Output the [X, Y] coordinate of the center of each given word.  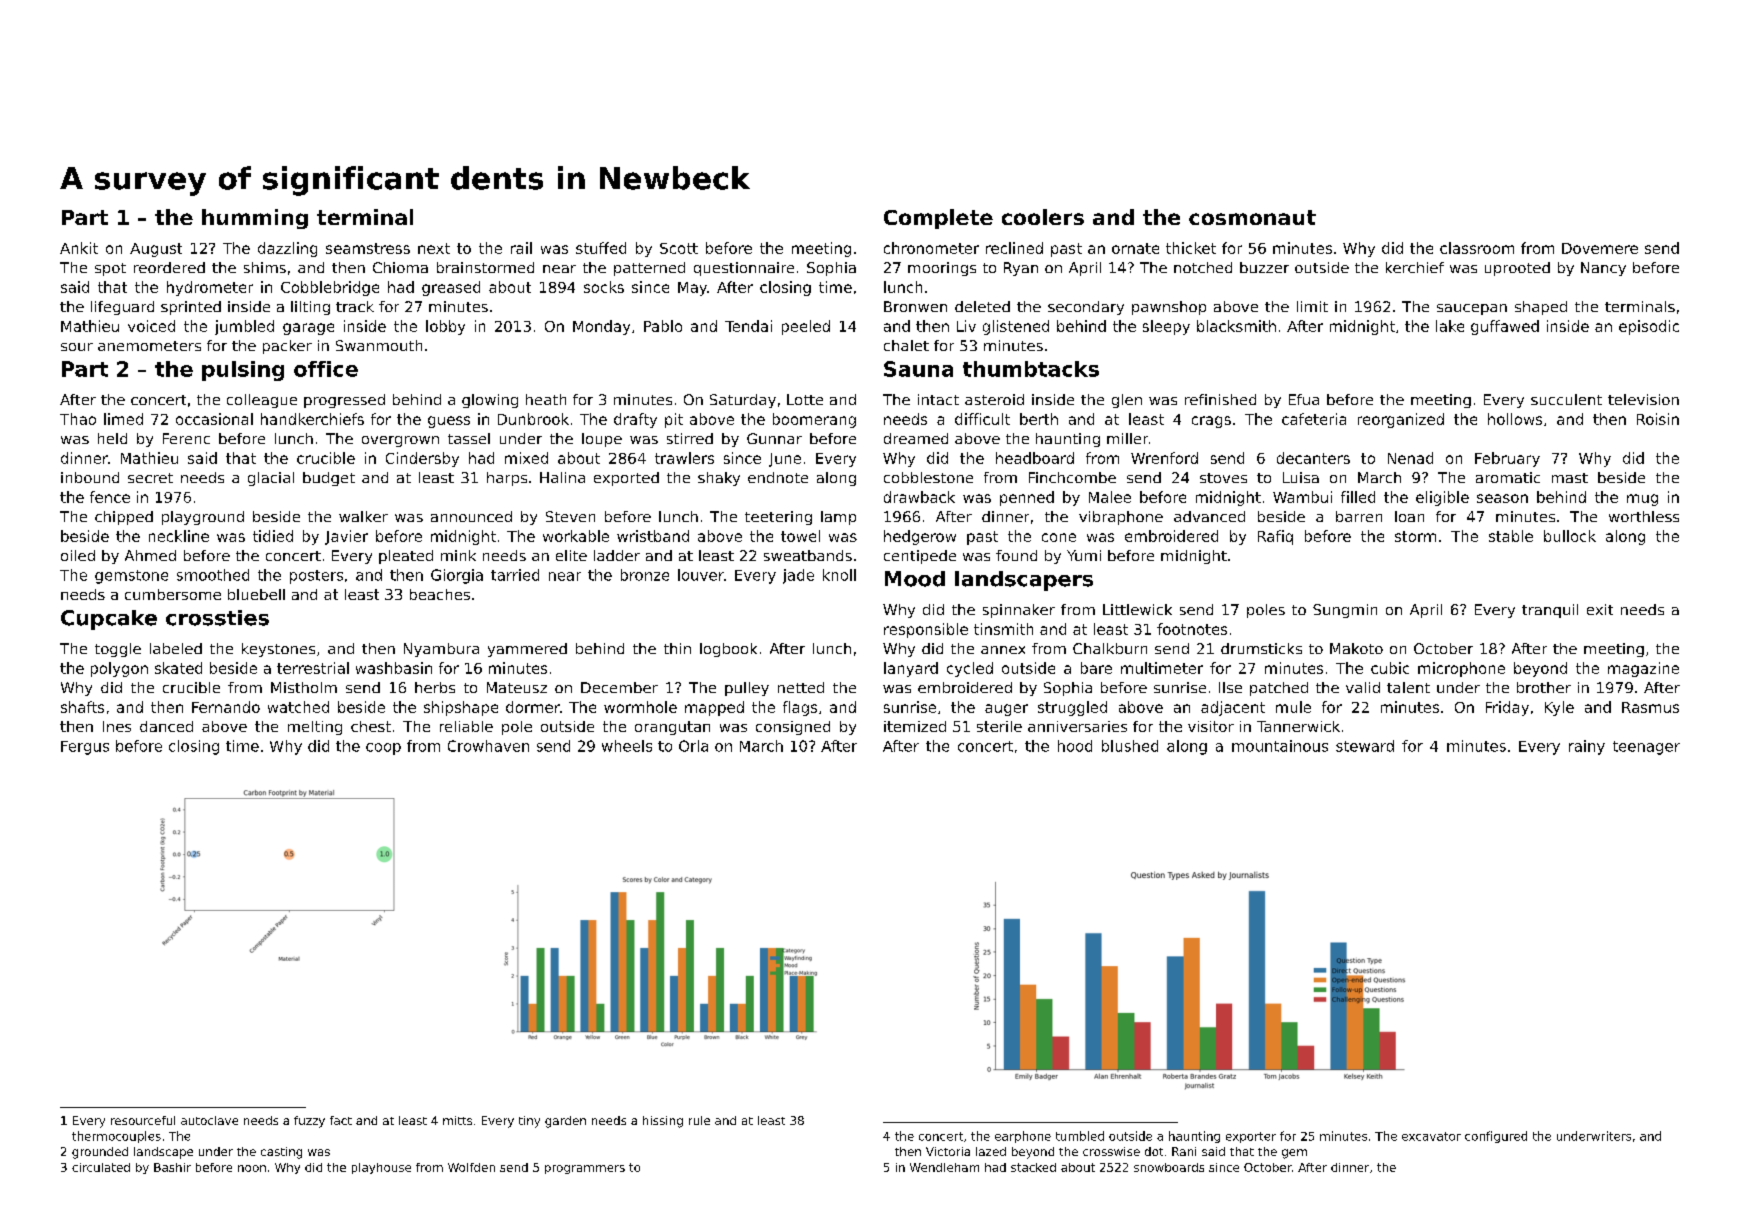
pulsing [243, 371]
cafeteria [1314, 419]
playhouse [381, 1168]
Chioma [400, 267]
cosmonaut [1252, 217]
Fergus [85, 748]
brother [1544, 687]
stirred [690, 438]
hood [1075, 746]
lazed [991, 1151]
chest [371, 726]
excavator [1431, 1136]
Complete [938, 219]
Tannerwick [1298, 726]
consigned [793, 728]
